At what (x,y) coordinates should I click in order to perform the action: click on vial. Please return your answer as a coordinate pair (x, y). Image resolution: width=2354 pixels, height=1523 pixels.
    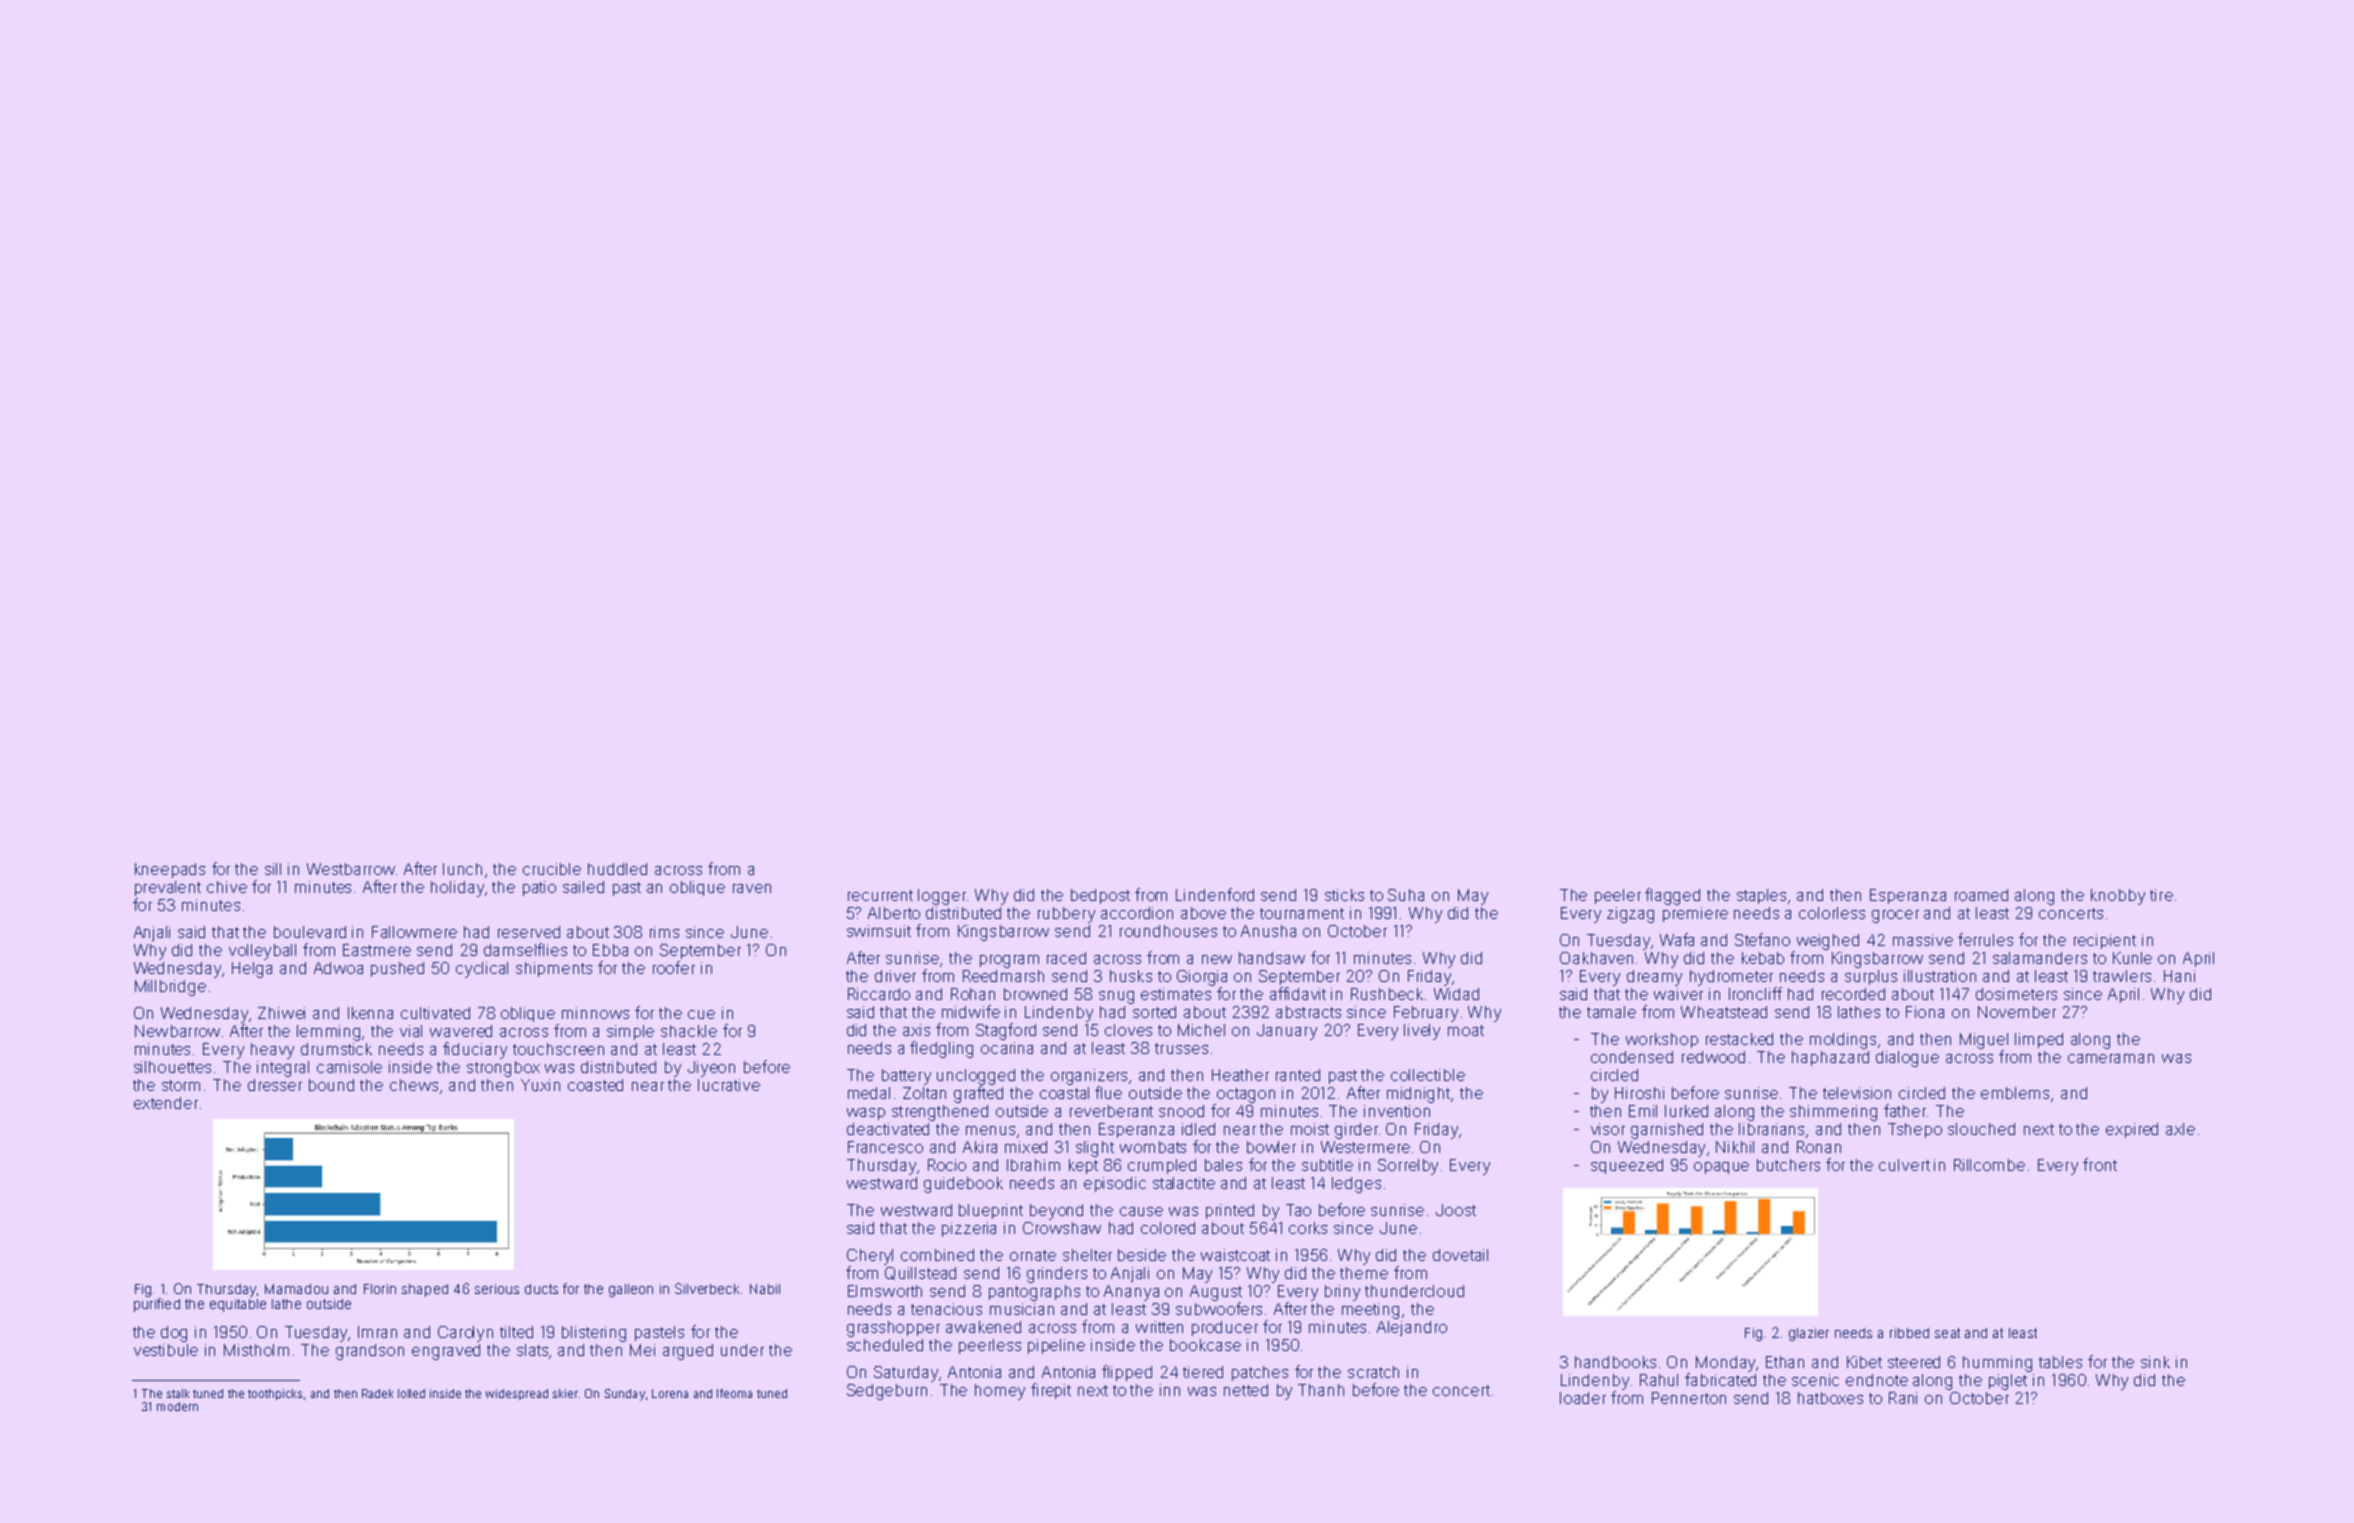
    Looking at the image, I should click on (411, 1031).
